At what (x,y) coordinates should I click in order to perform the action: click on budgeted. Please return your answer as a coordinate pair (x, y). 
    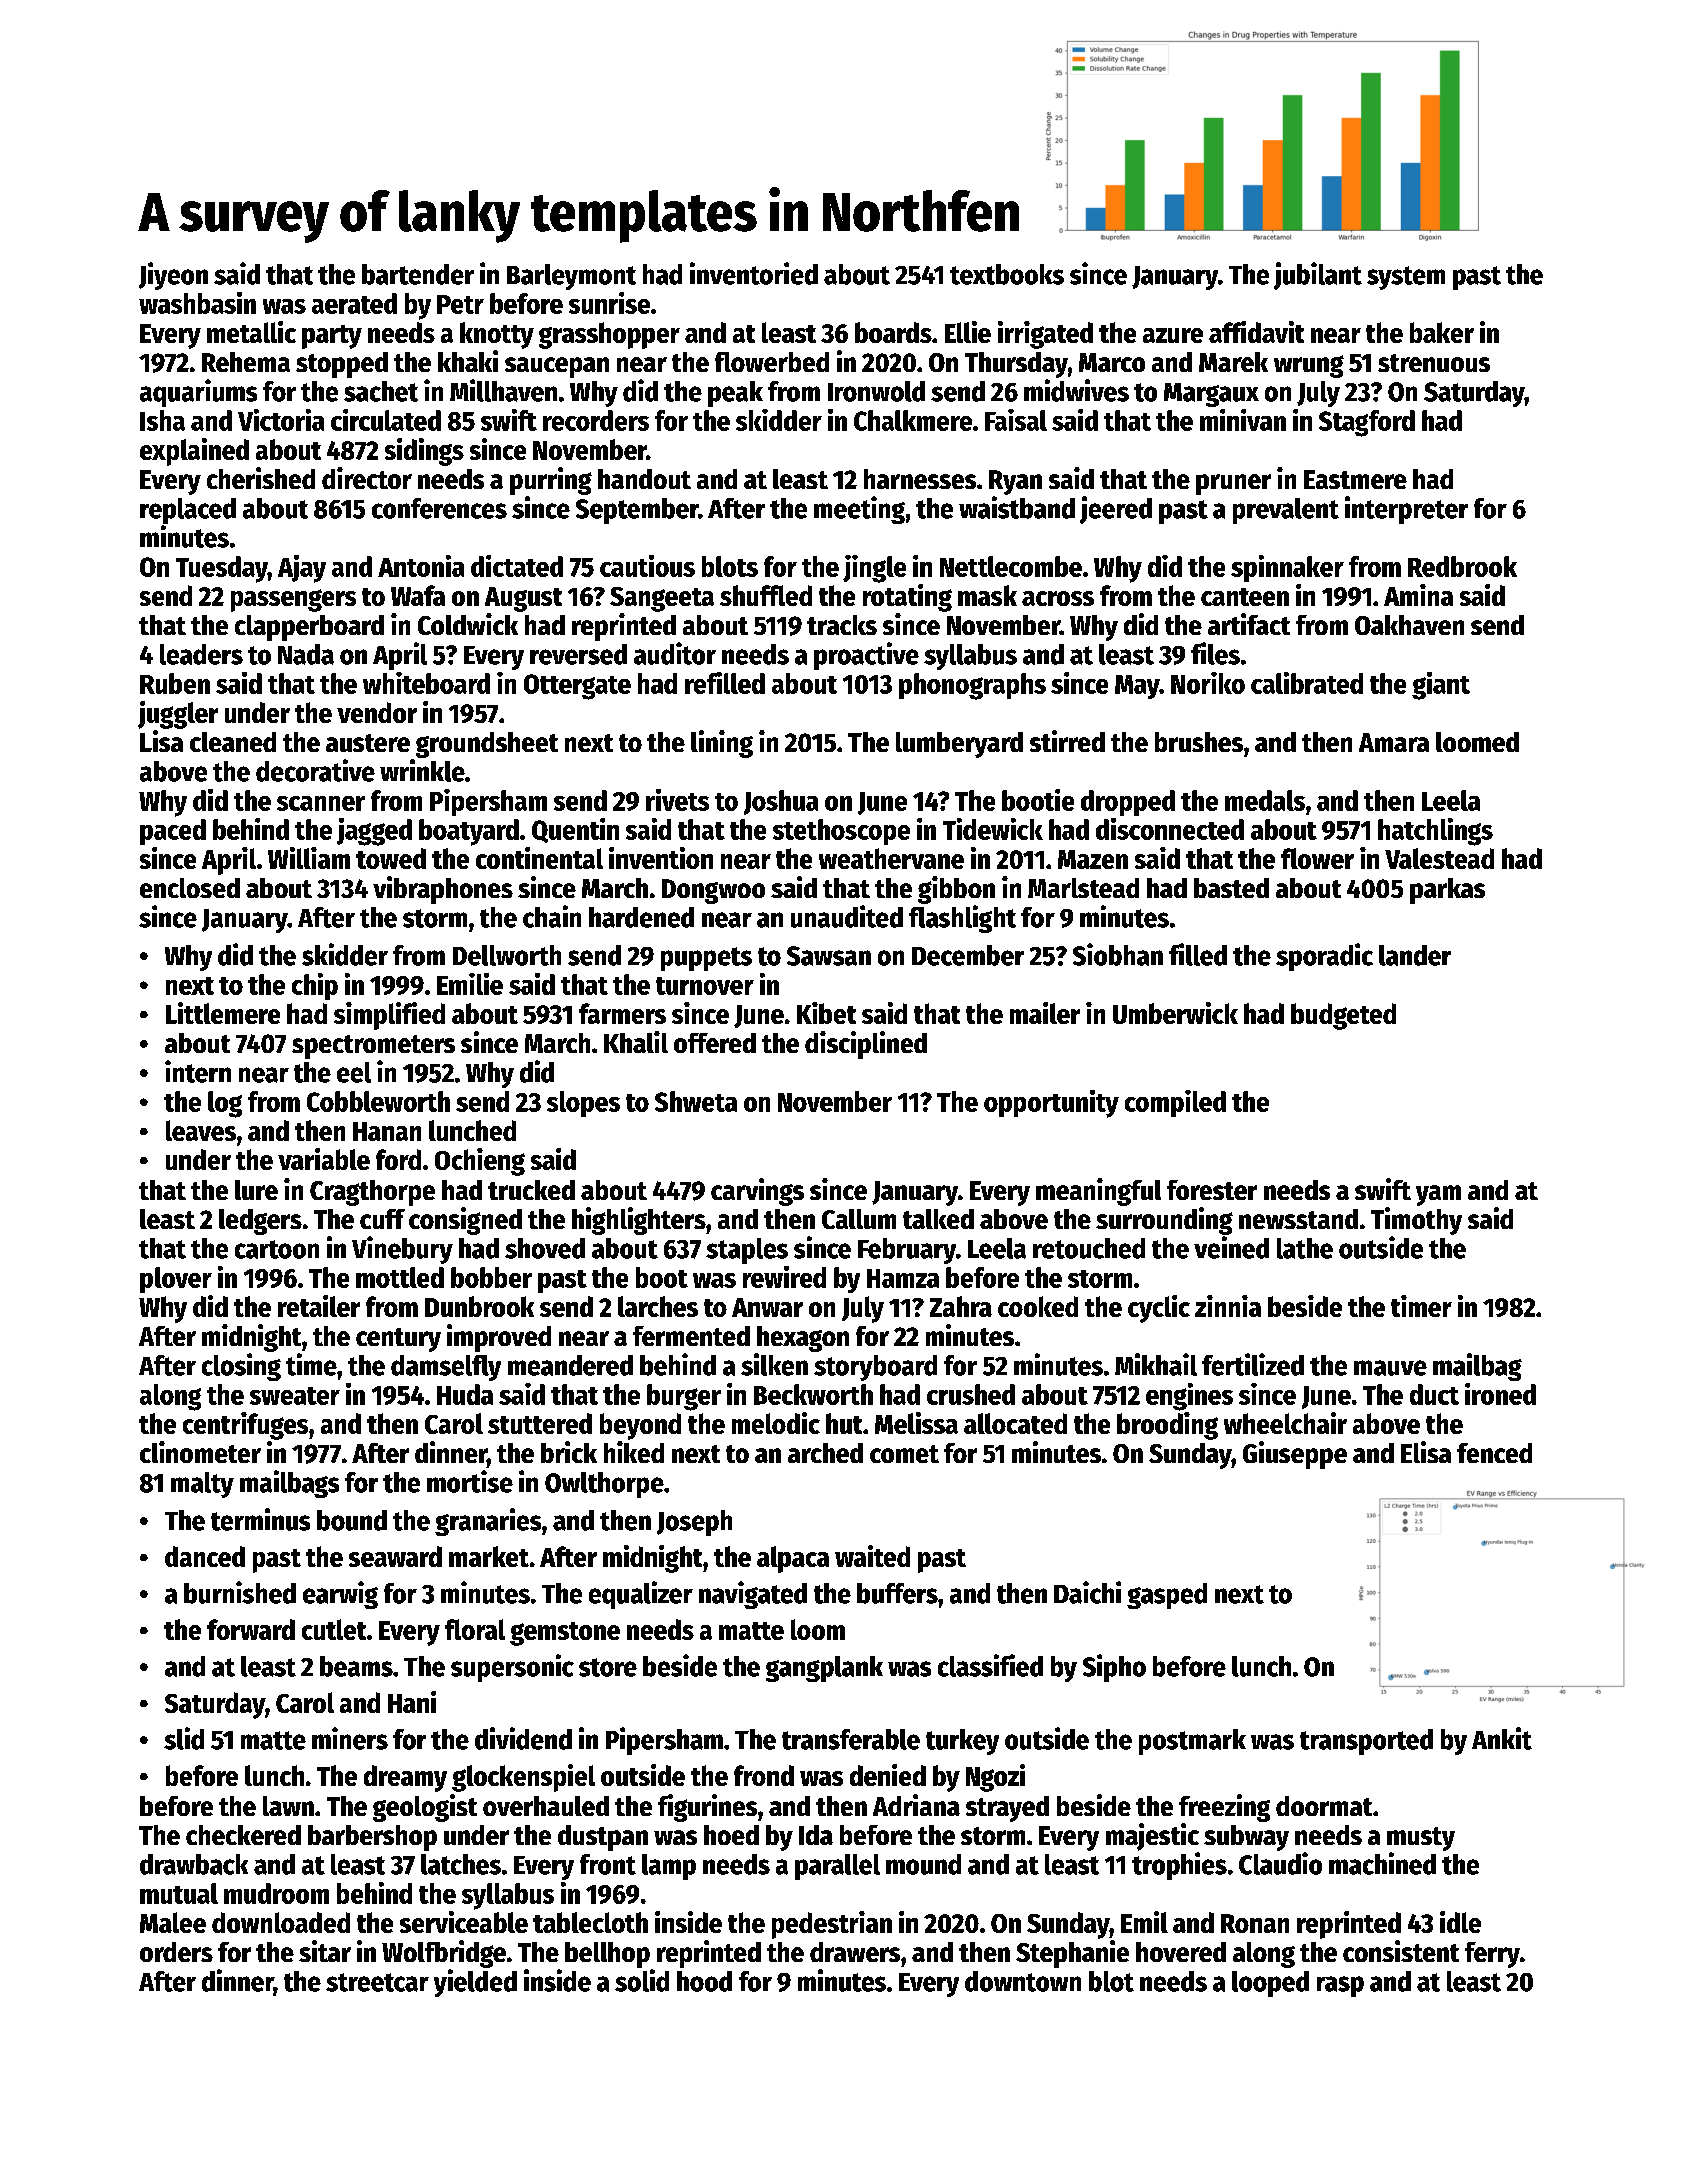
    Looking at the image, I should click on (1343, 1016).
